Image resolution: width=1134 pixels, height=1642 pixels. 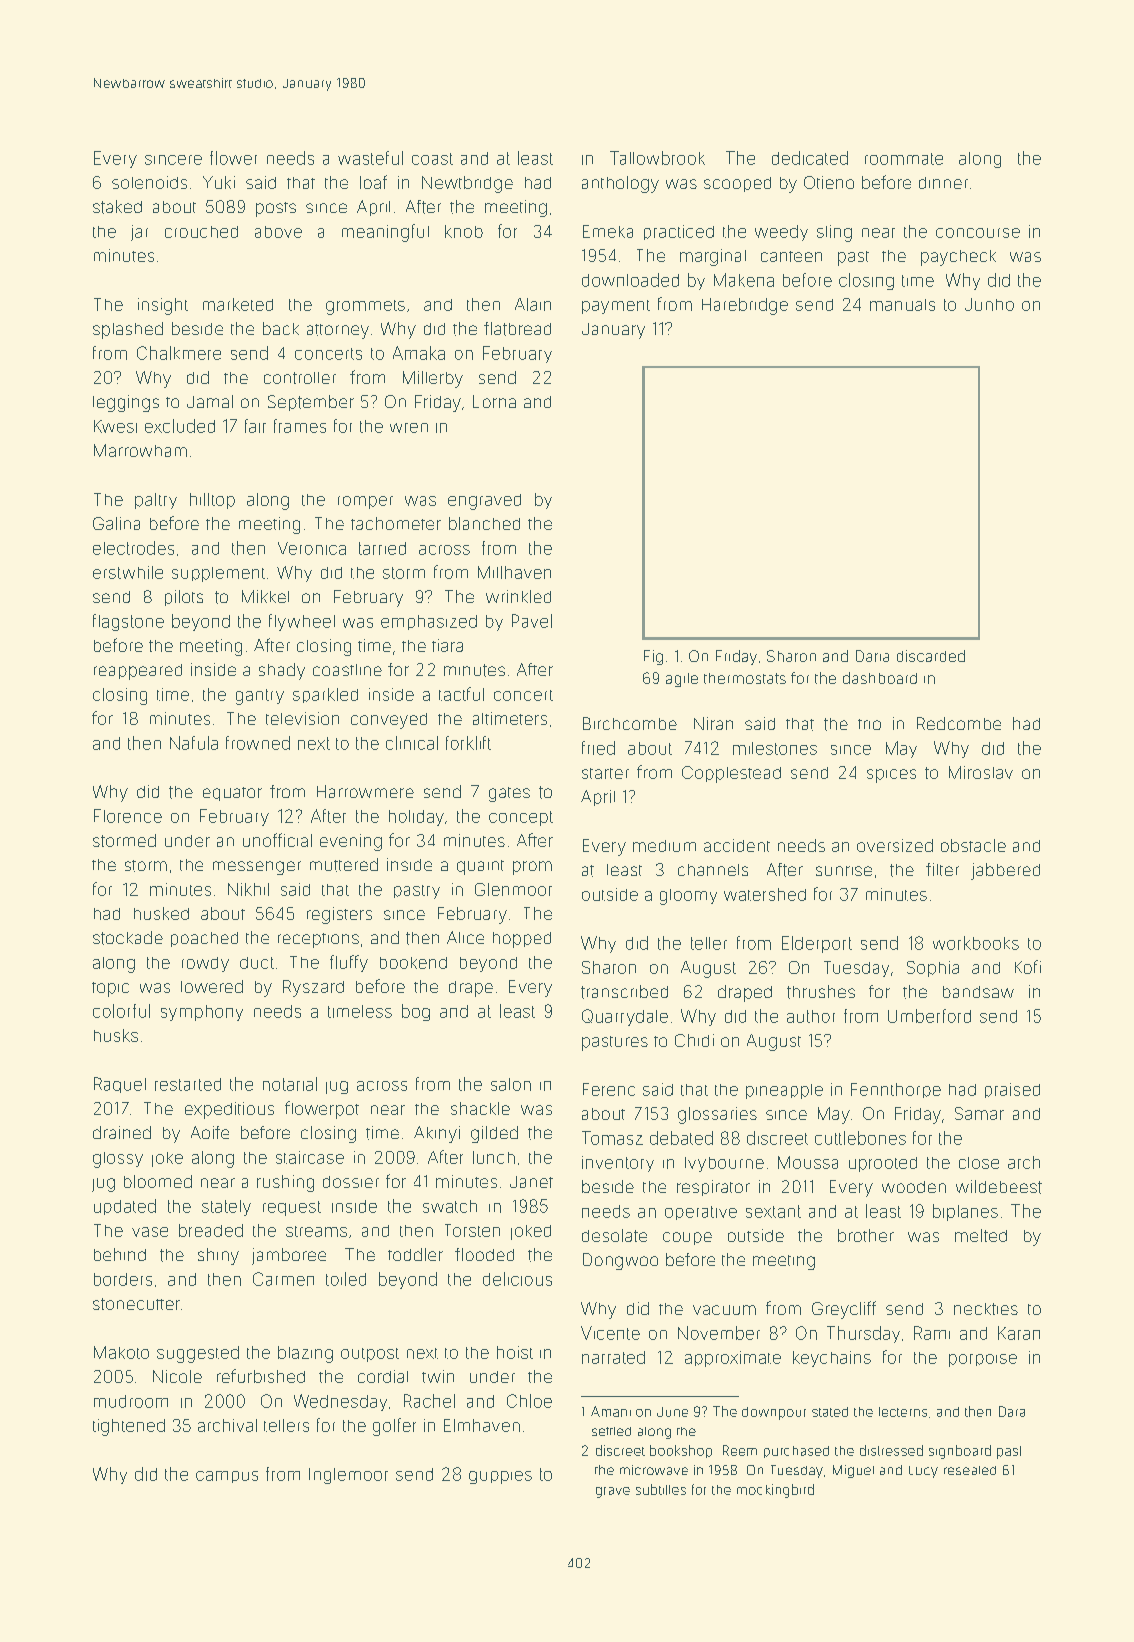 I want to click on gates, so click(x=509, y=794).
